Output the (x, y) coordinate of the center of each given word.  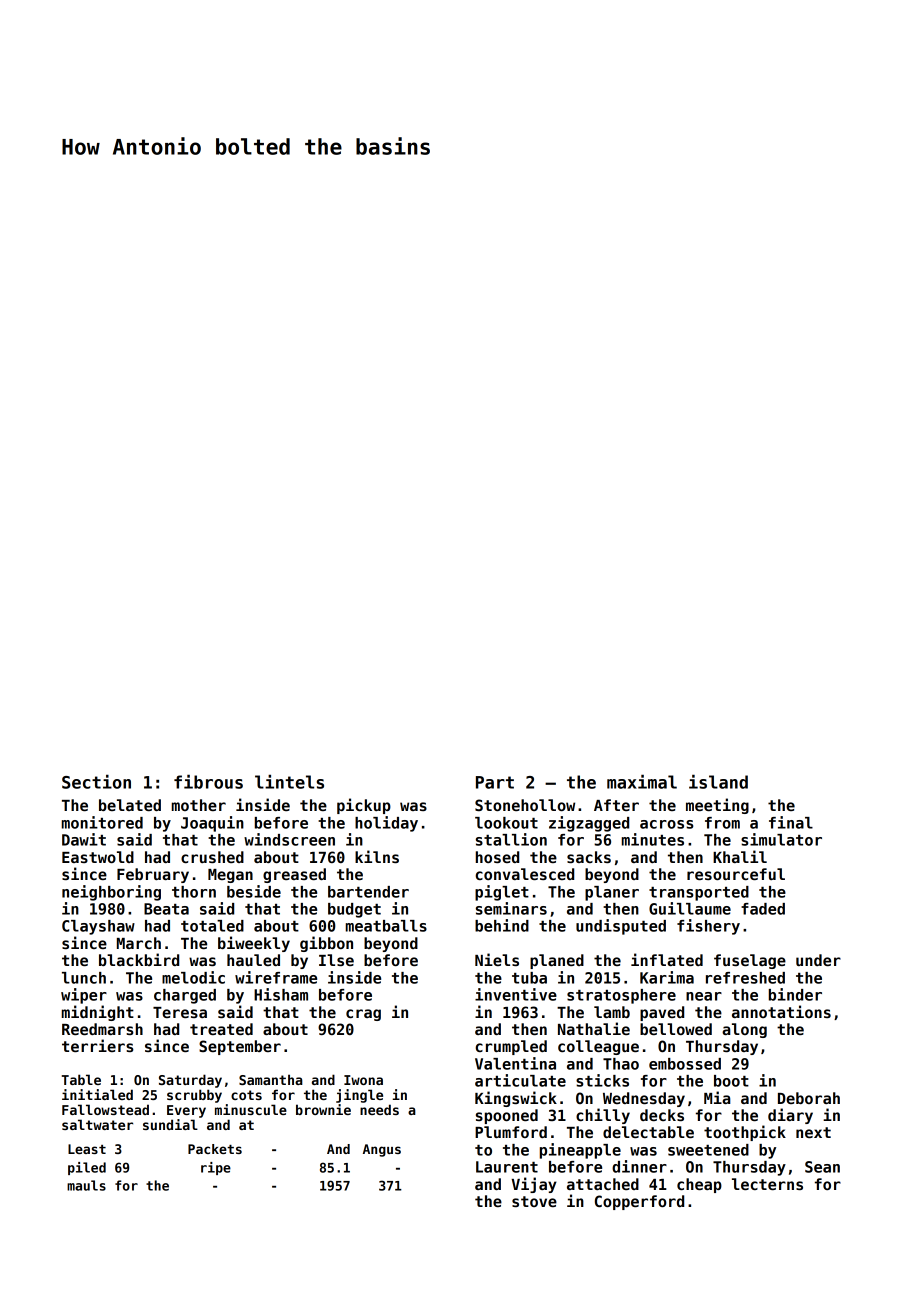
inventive (516, 994)
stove (534, 1201)
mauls (86, 1185)
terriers (98, 1045)
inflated (667, 959)
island (718, 781)
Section (96, 781)
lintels (289, 781)
